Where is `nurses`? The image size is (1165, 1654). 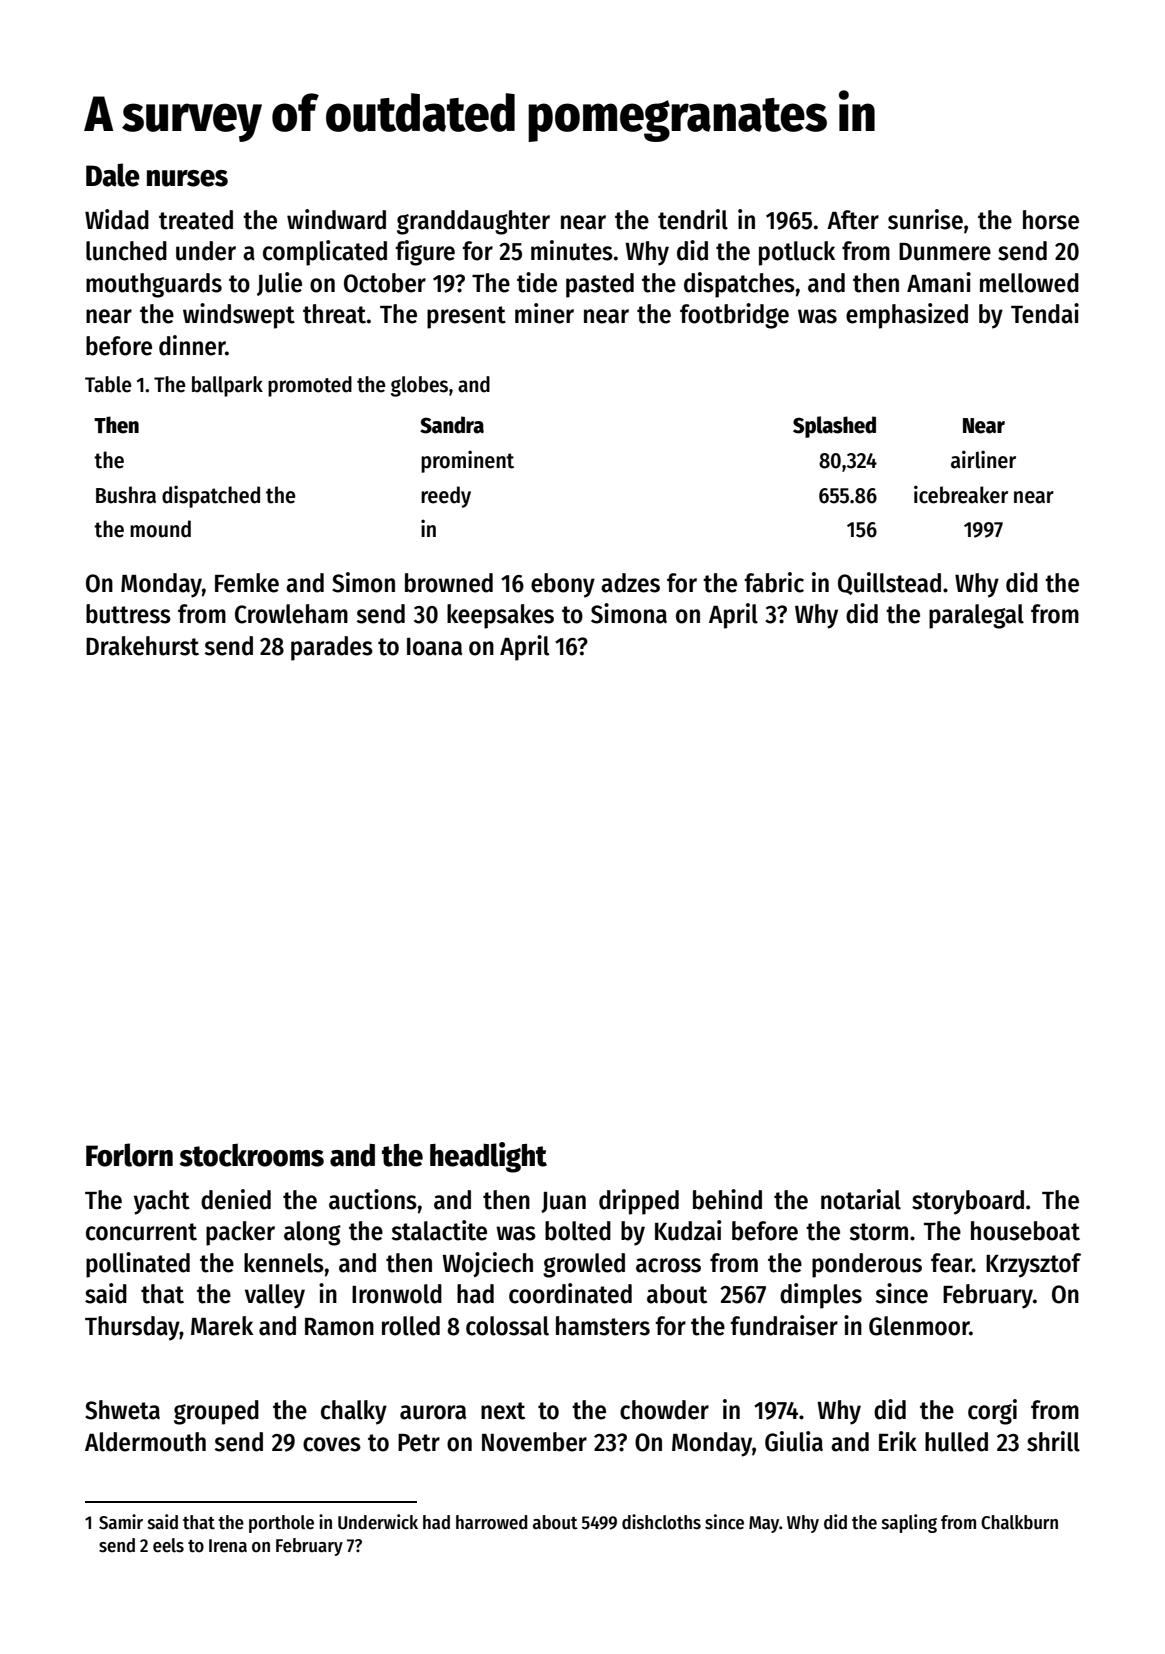
nurses is located at coordinates (187, 178).
